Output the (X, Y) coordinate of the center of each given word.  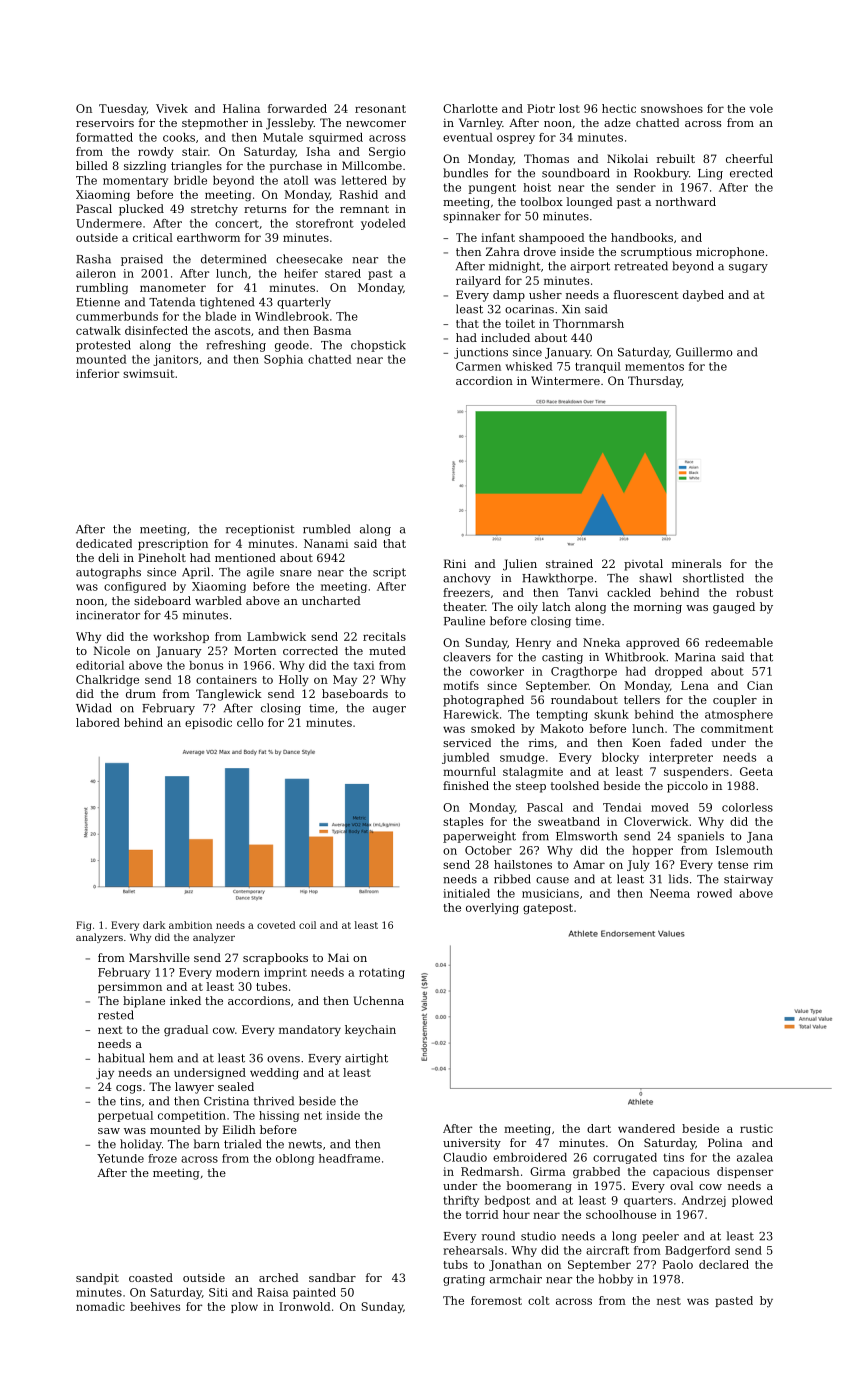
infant (498, 237)
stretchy (214, 210)
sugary (748, 268)
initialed (466, 893)
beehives (155, 1306)
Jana (760, 837)
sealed (236, 1086)
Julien (520, 565)
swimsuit (149, 373)
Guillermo (704, 352)
